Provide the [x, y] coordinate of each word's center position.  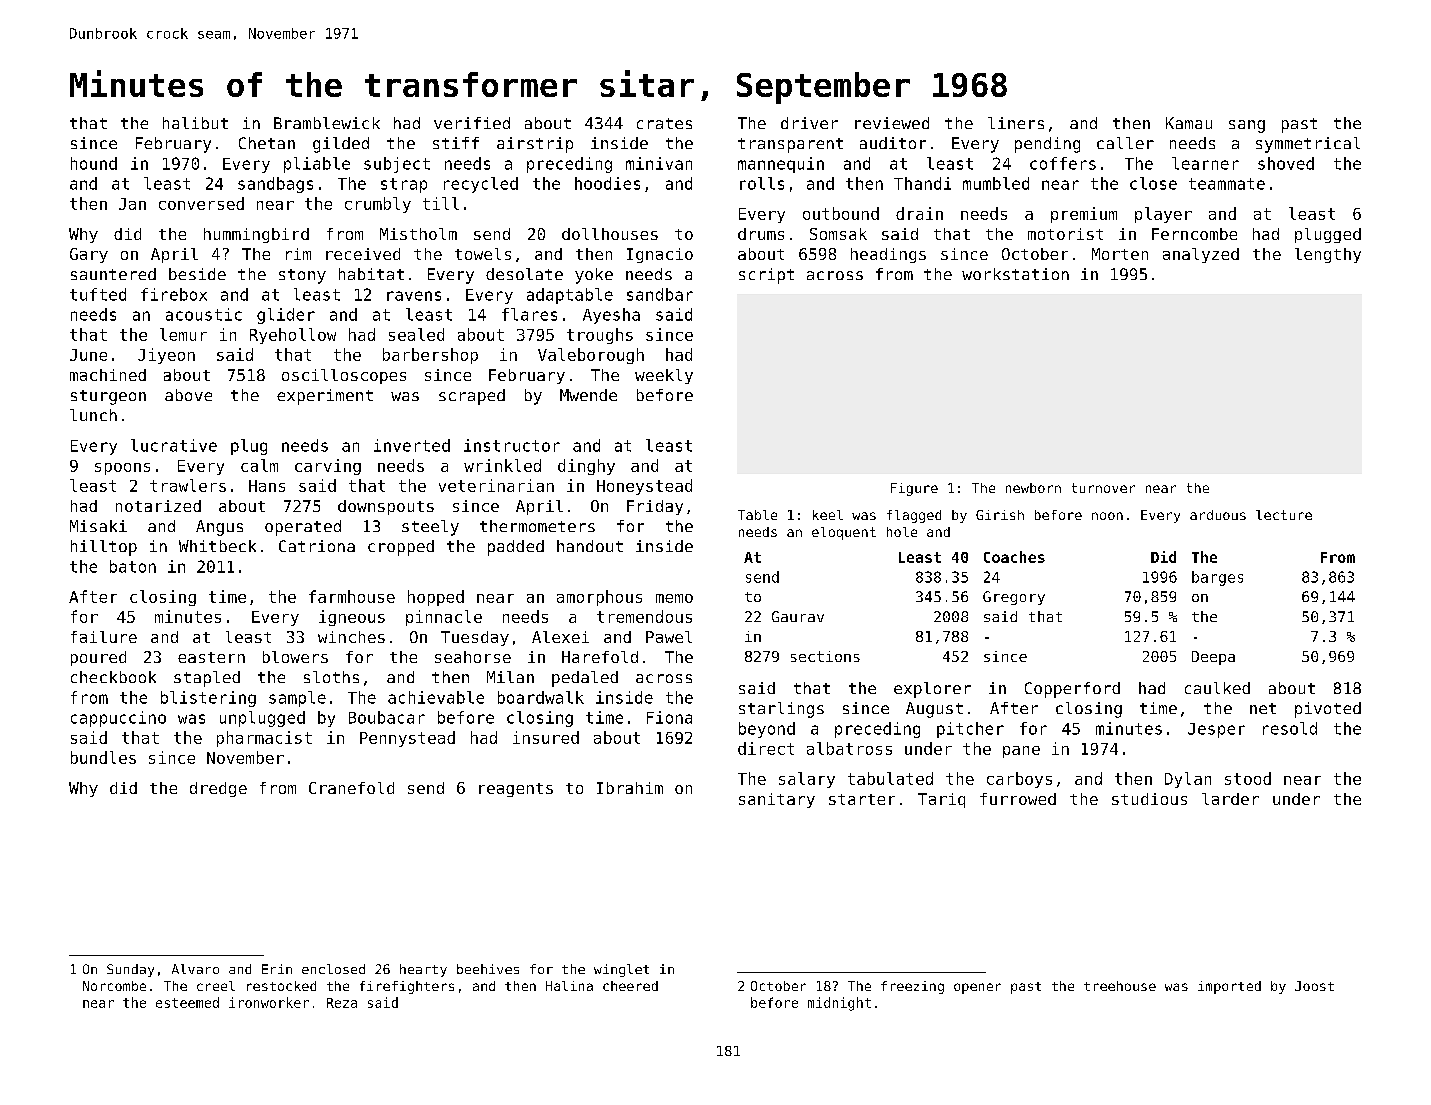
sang [1247, 126]
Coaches [1014, 557]
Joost [1314, 986]
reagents [516, 790]
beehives [488, 969]
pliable [317, 165]
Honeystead [644, 487]
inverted [412, 445]
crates [664, 123]
